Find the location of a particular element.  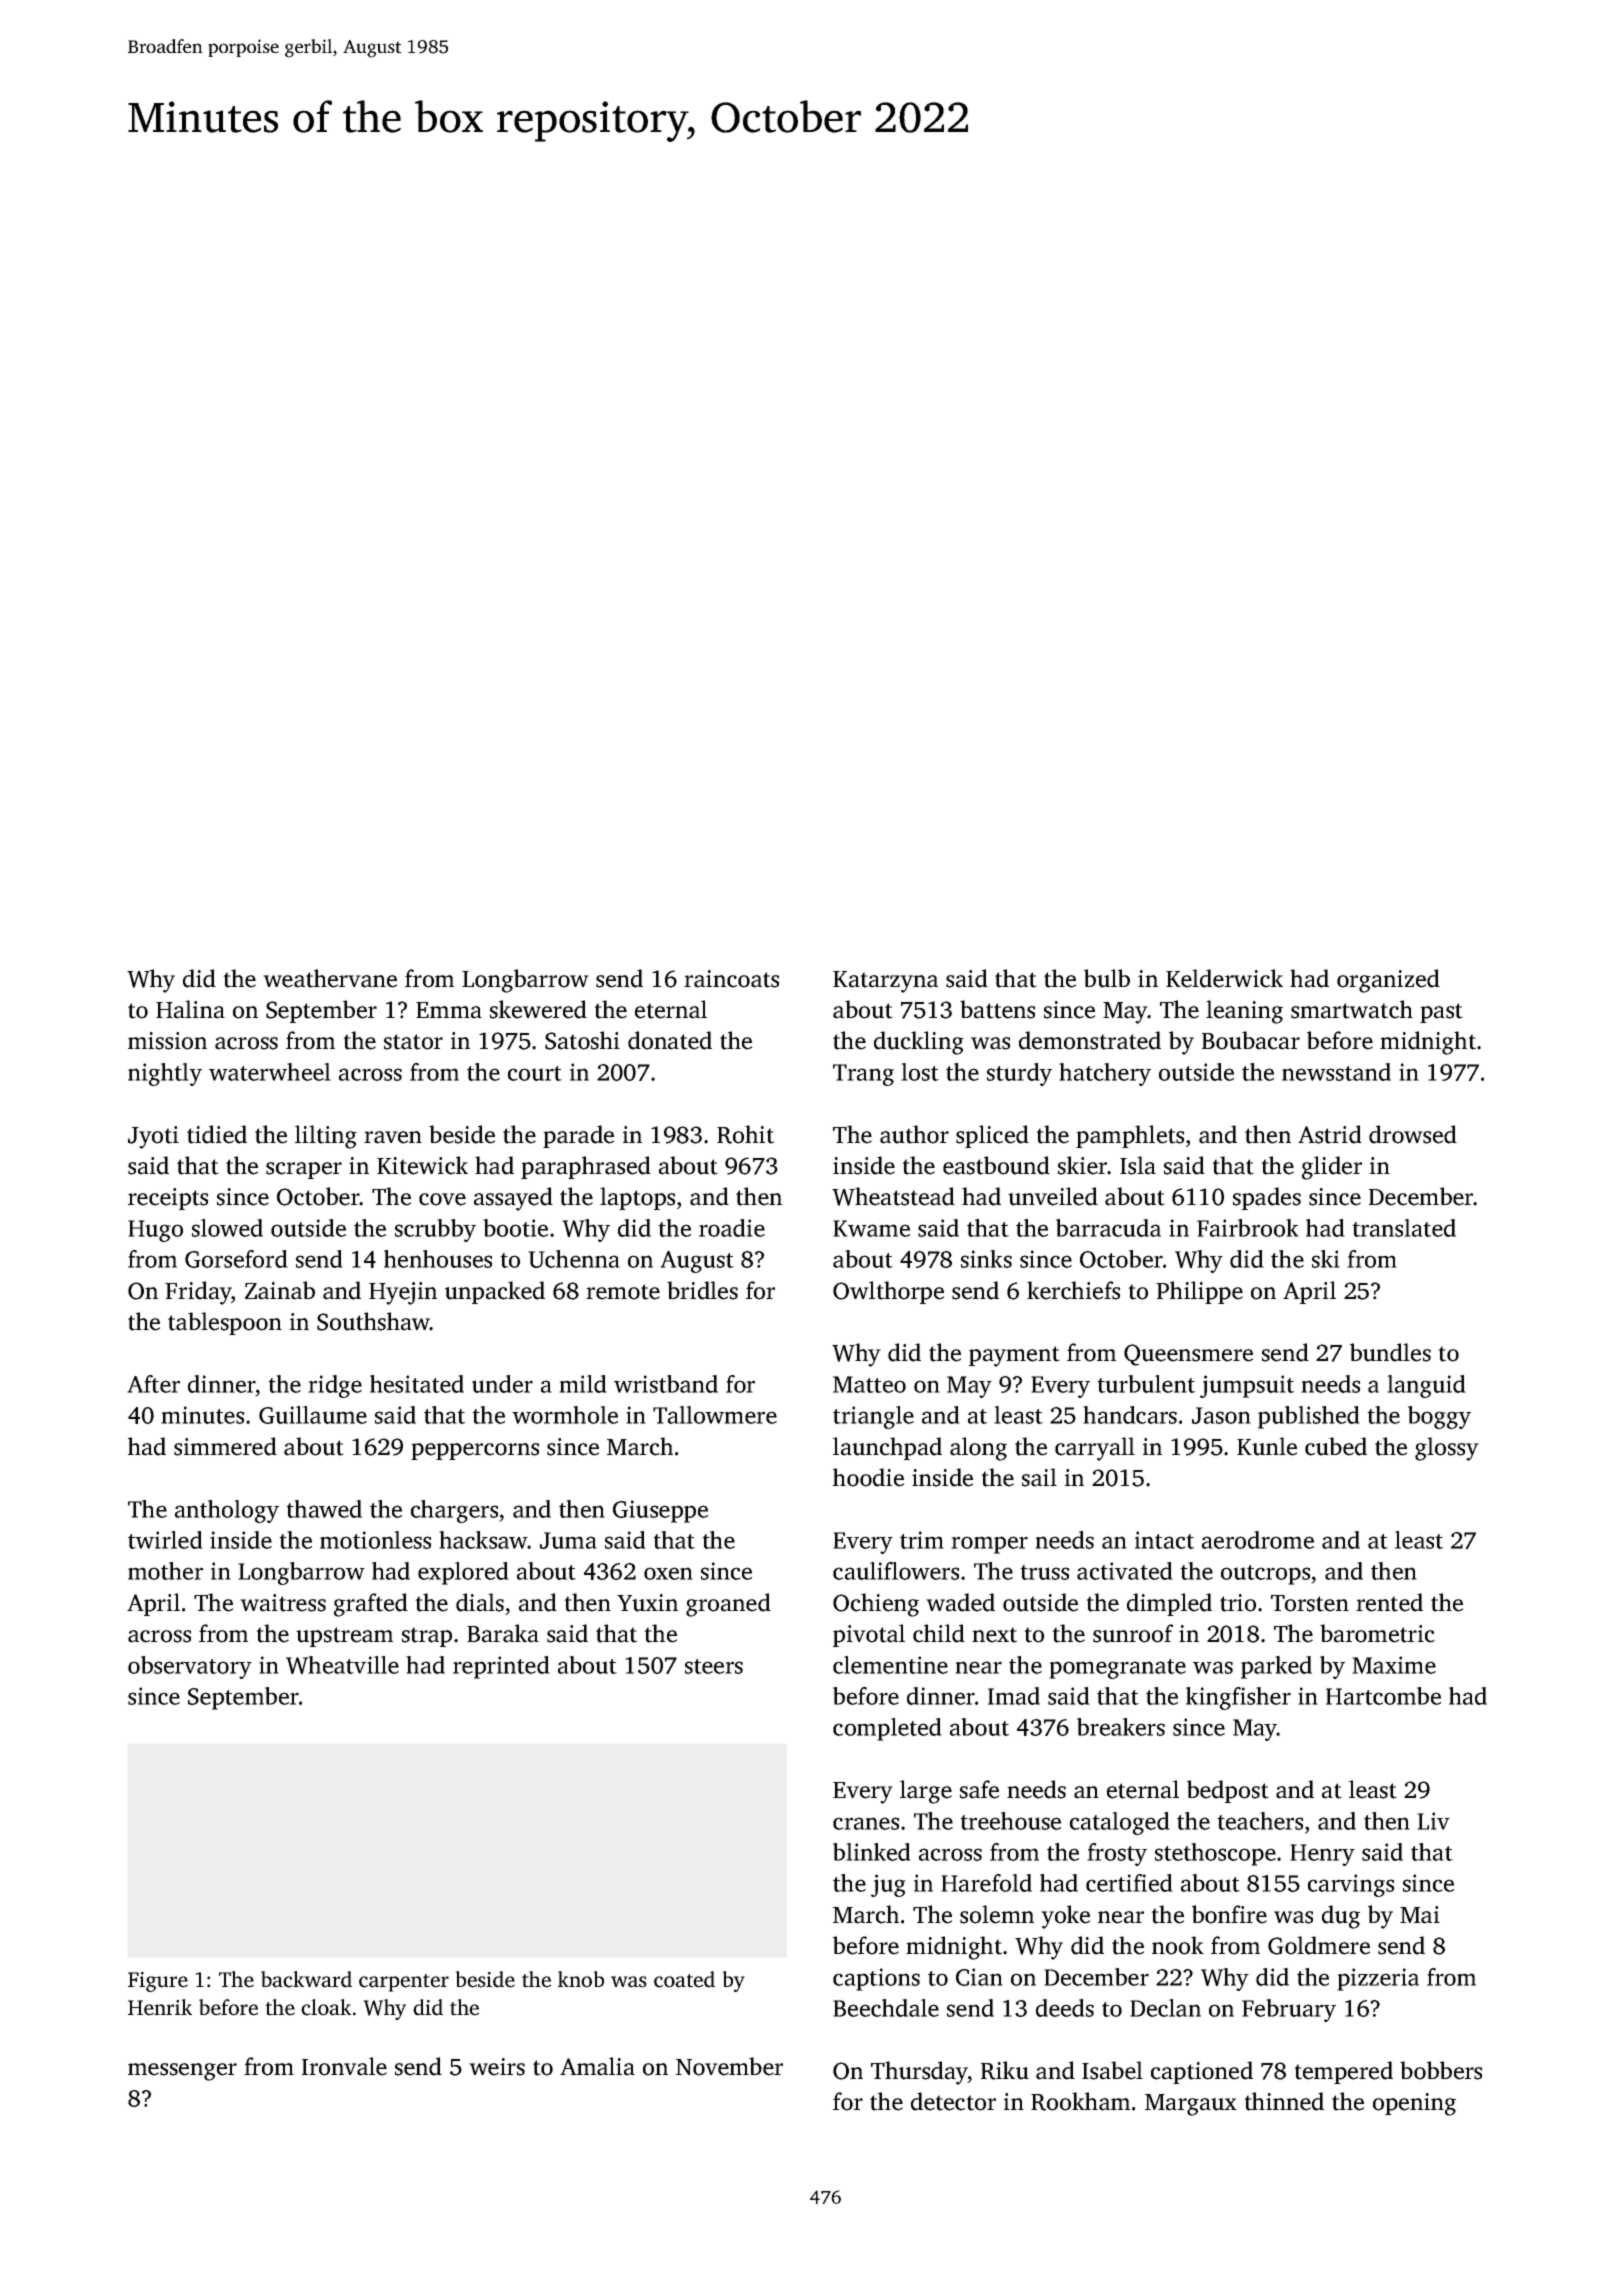

organized is located at coordinates (1388, 981).
